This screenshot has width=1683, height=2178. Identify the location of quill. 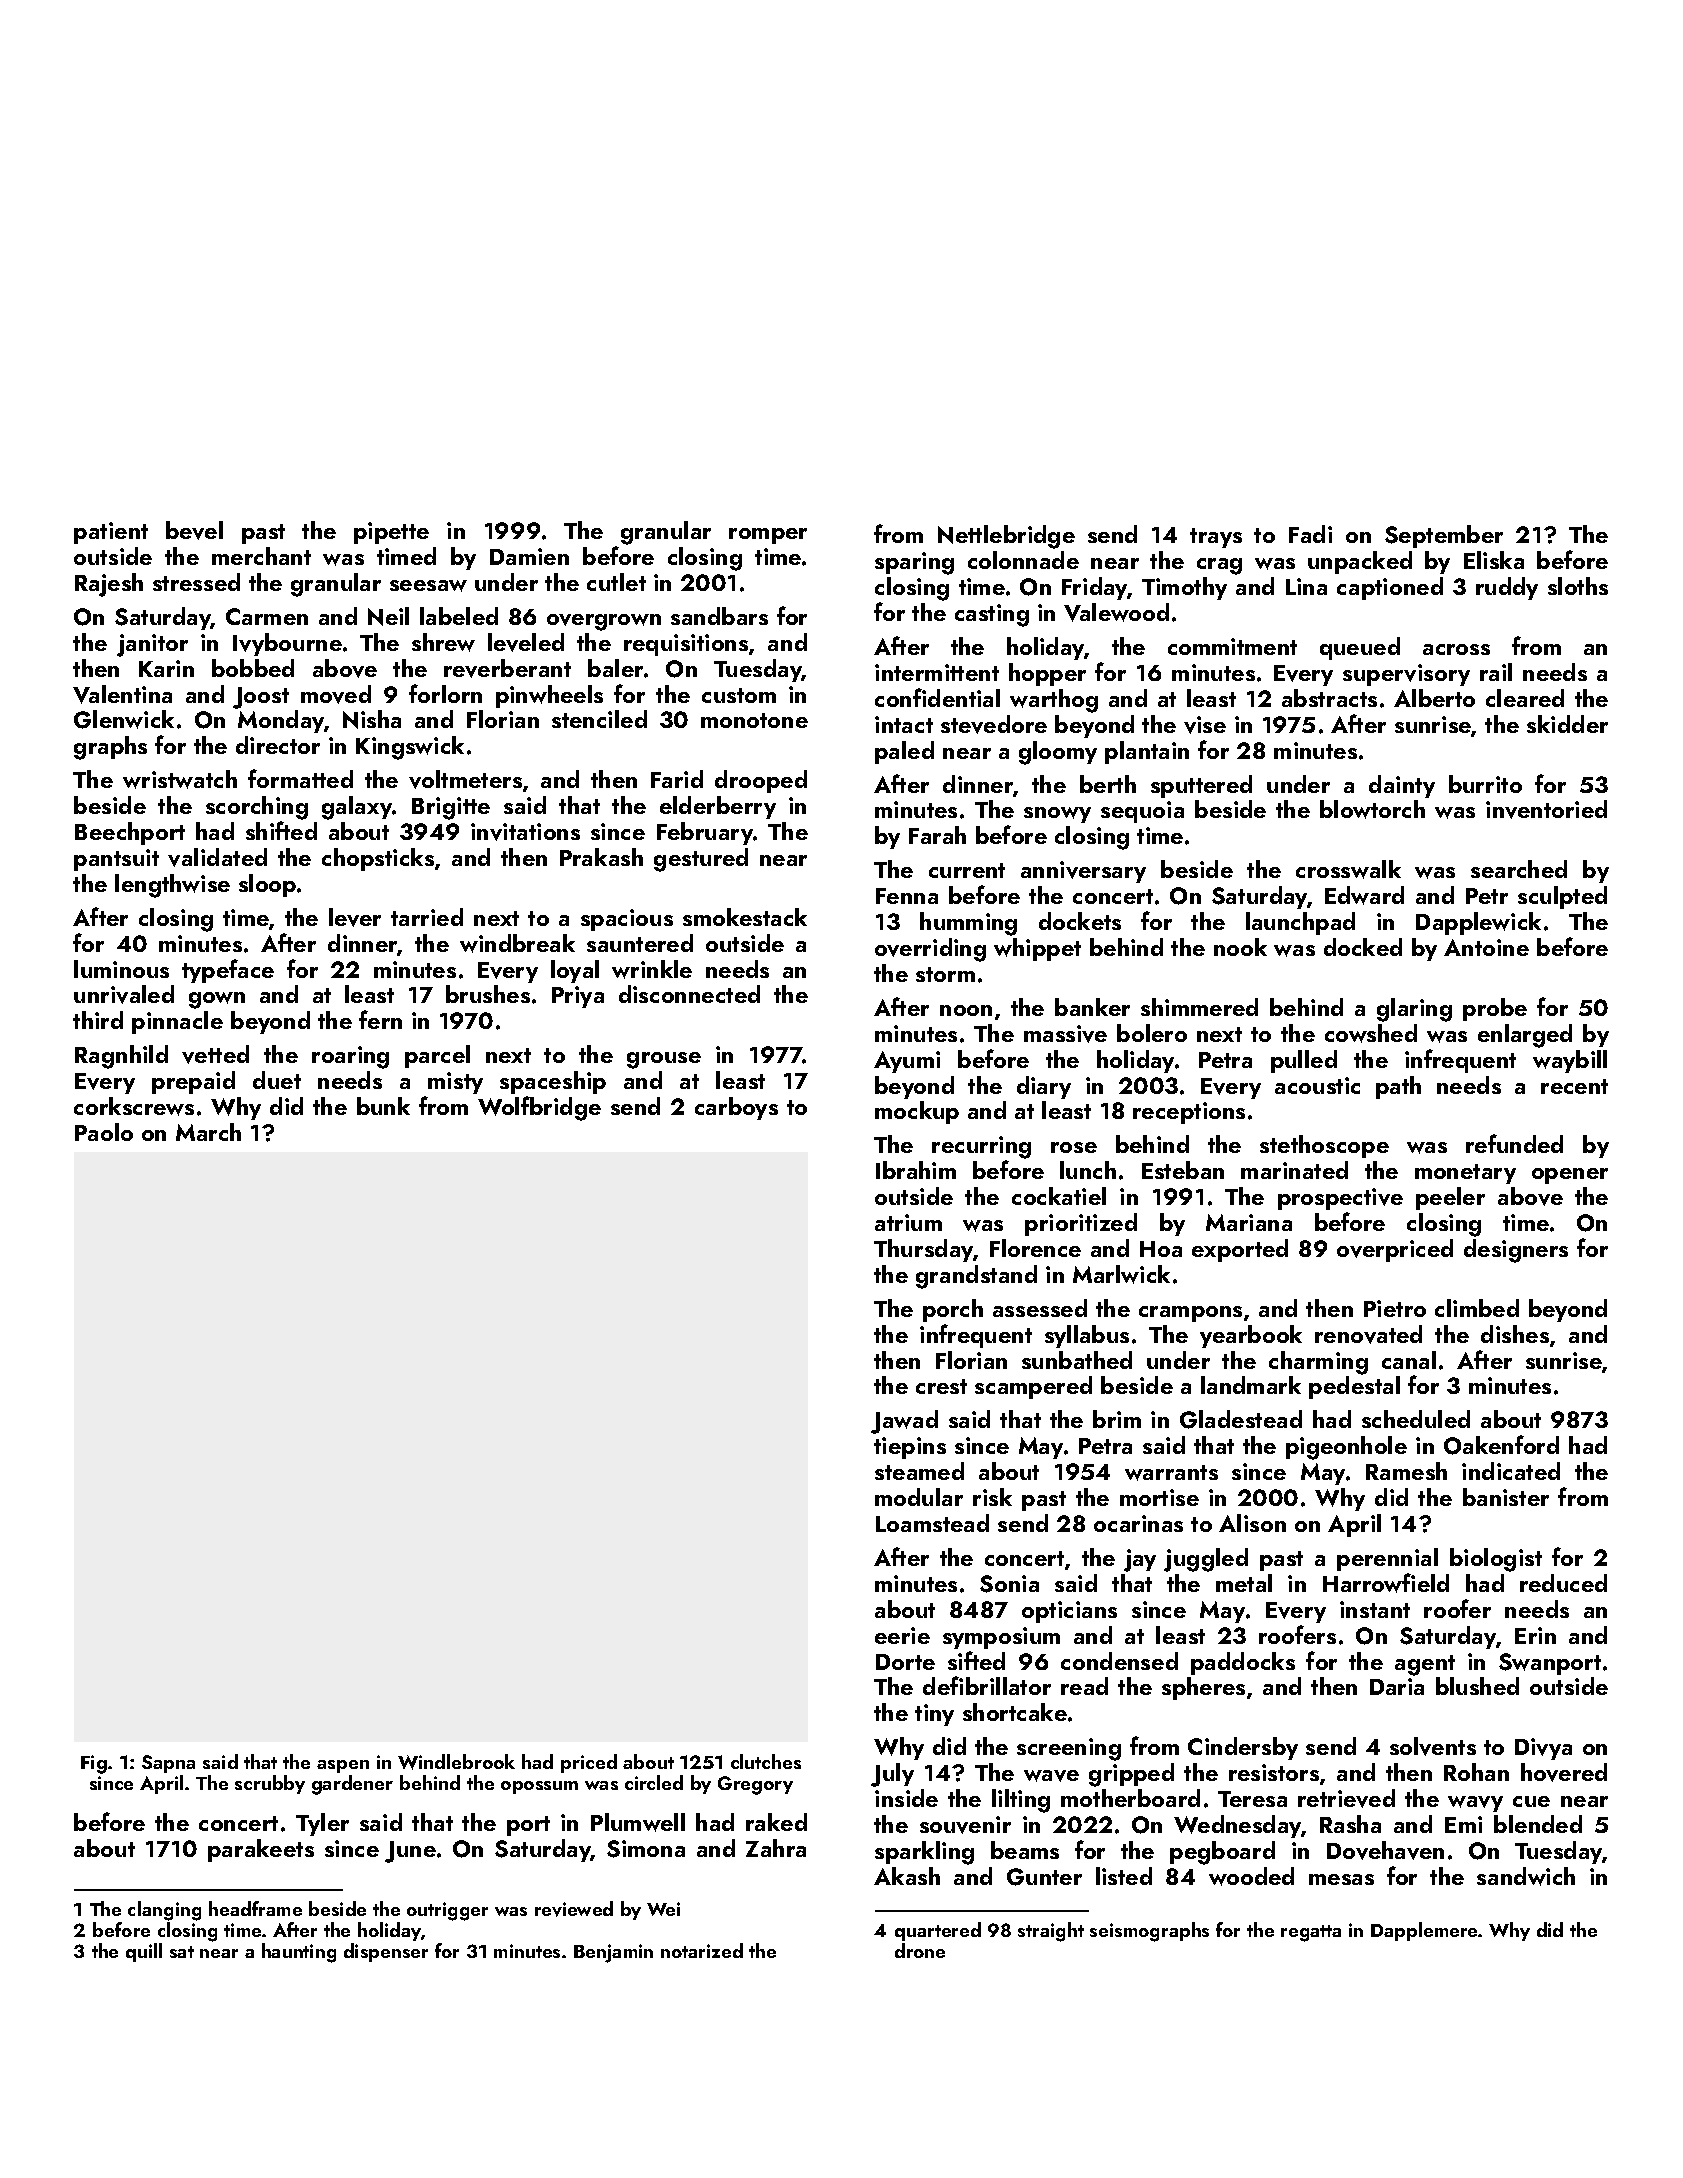
(144, 1952).
